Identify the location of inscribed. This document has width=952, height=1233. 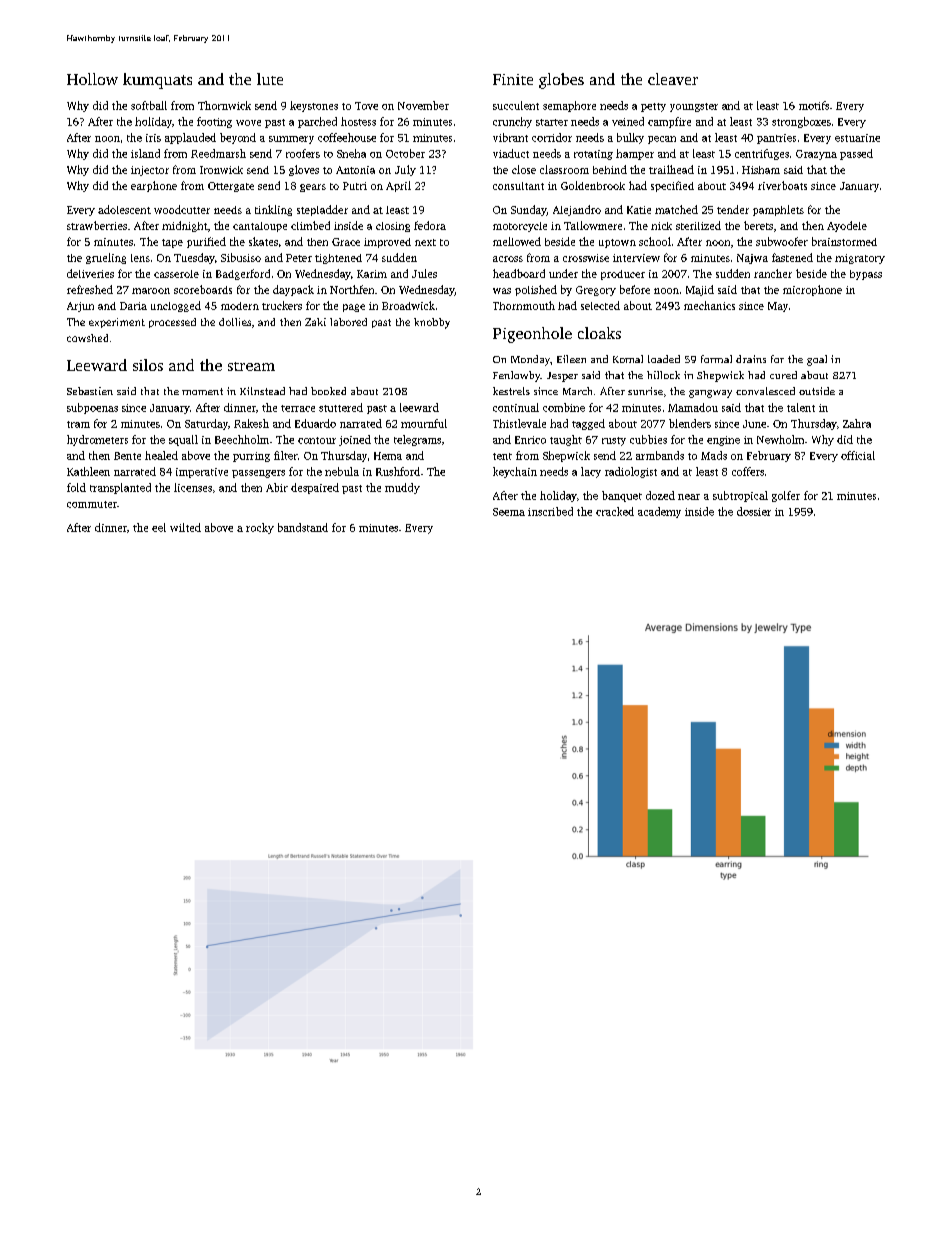
(550, 511).
